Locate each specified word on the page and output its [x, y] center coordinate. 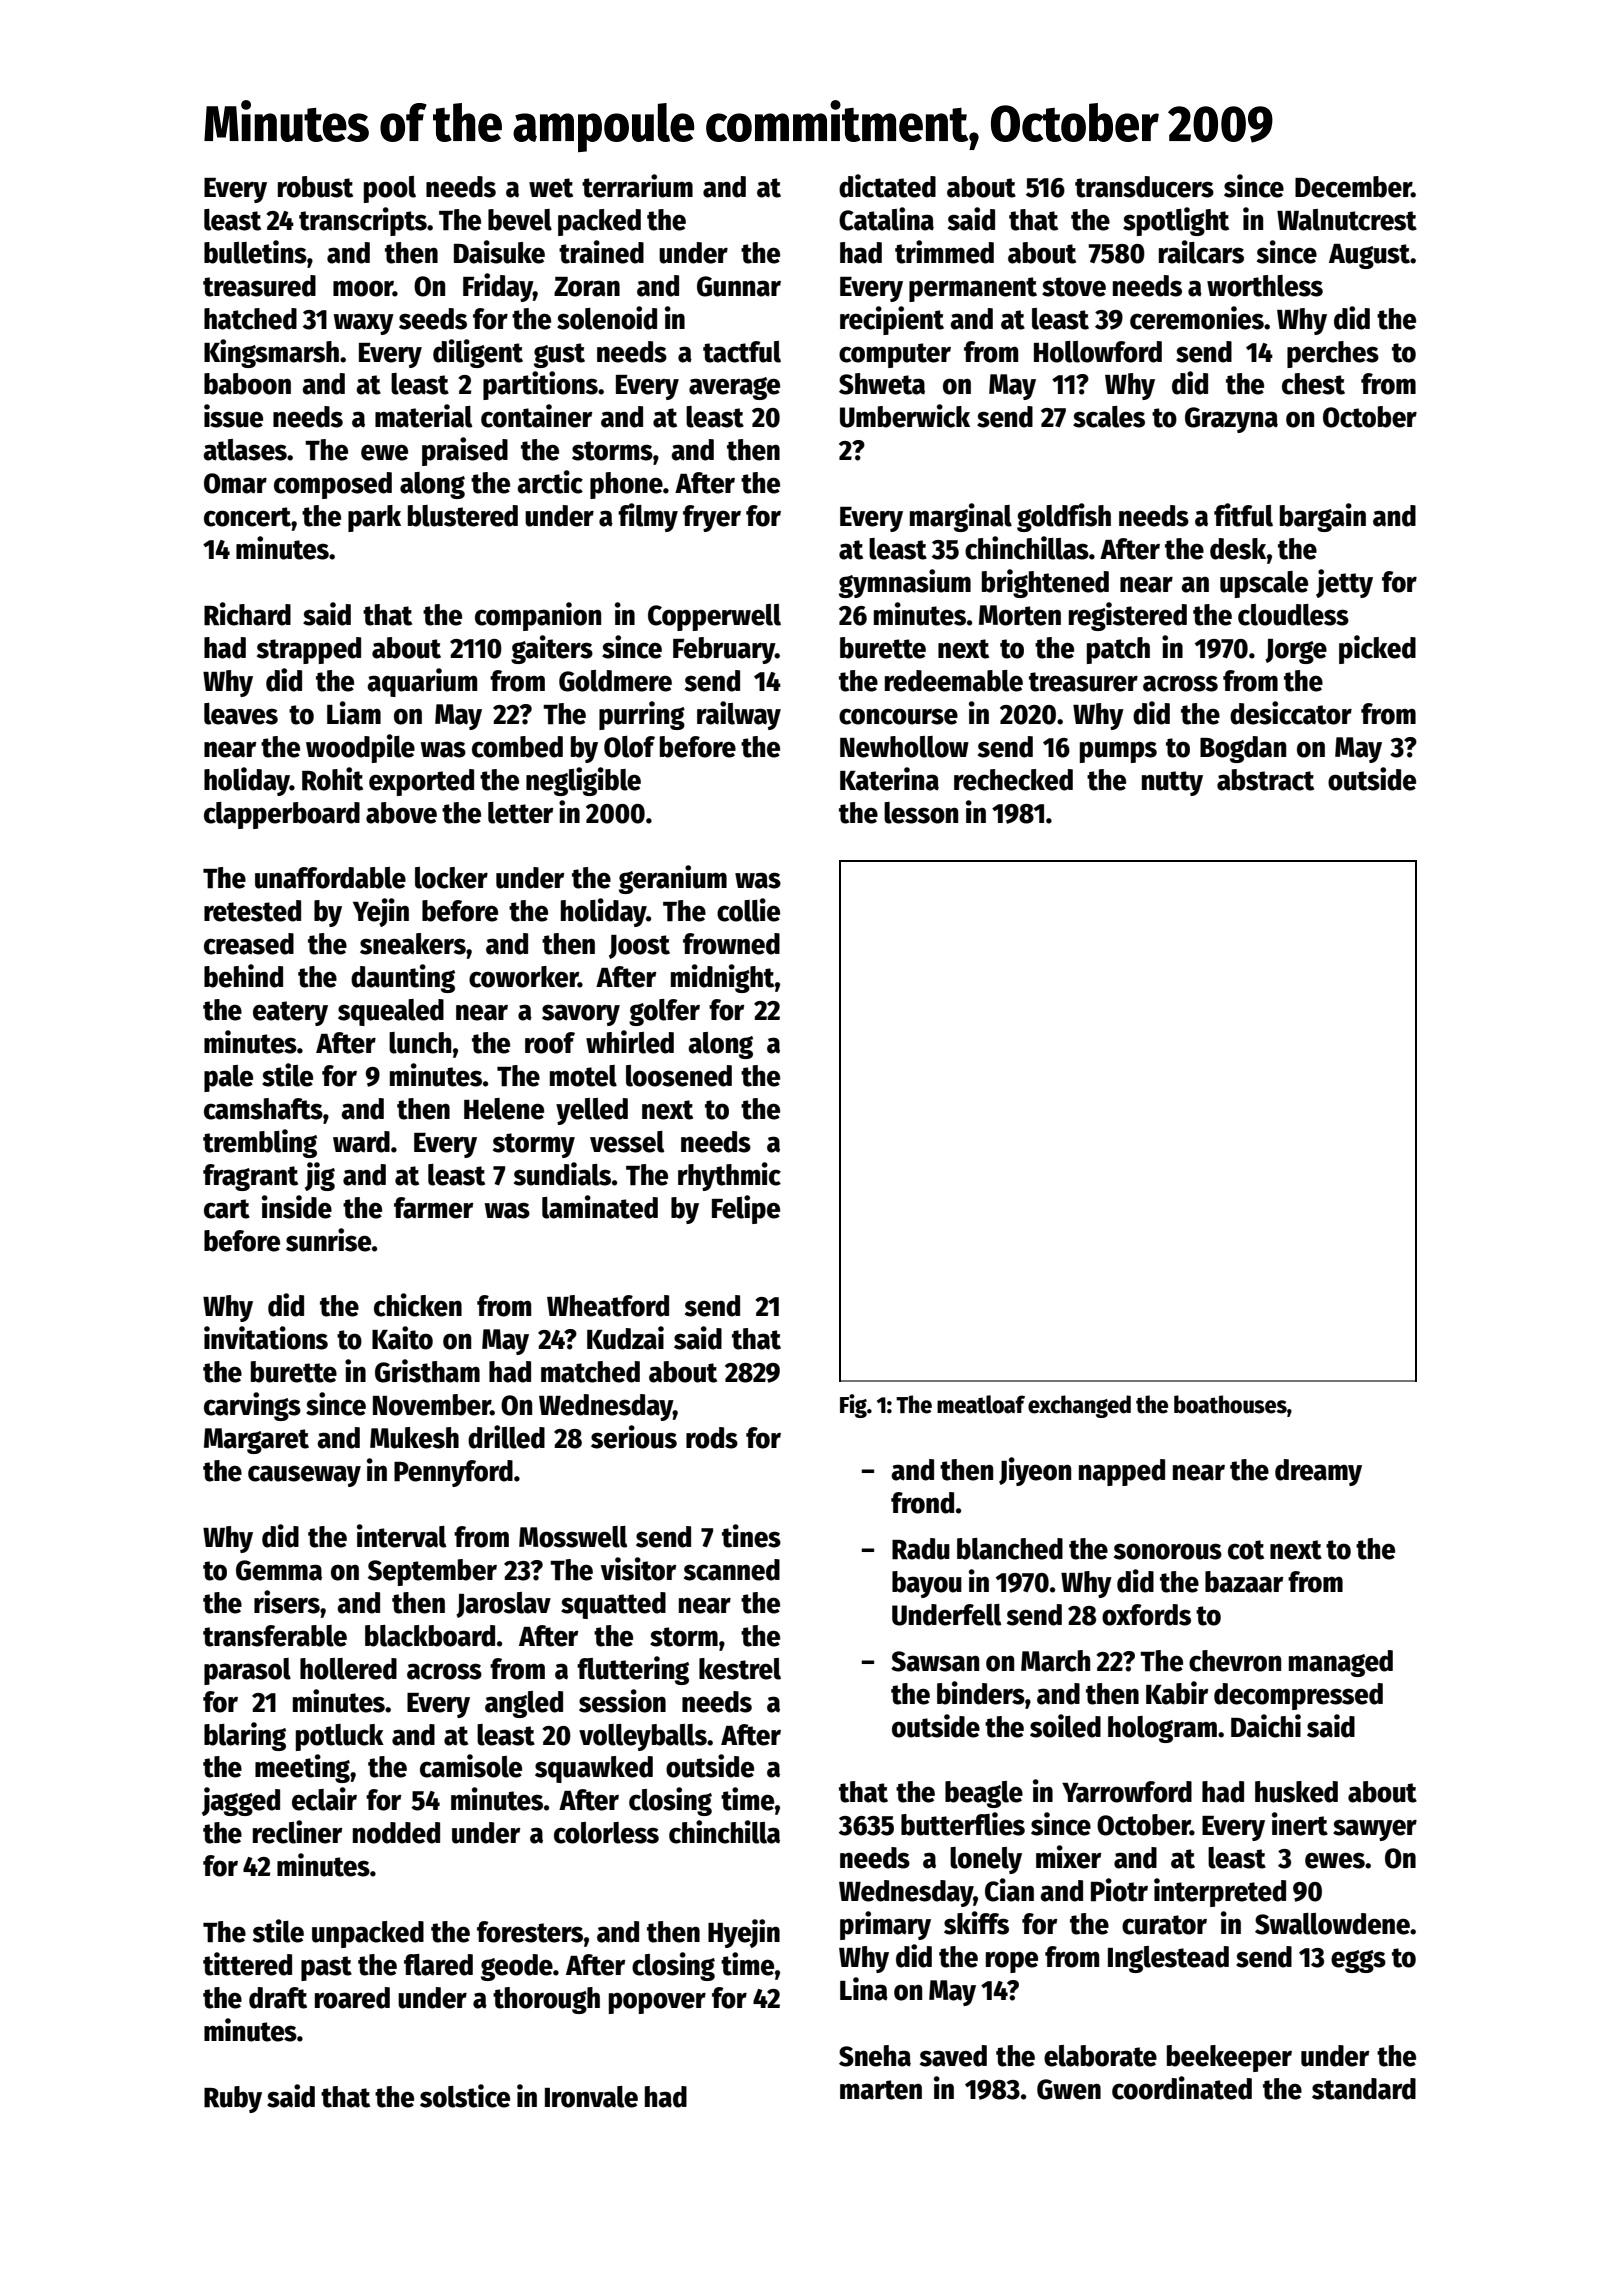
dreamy [1318, 1472]
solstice [465, 2096]
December [1353, 187]
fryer [712, 518]
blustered [463, 516]
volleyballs [643, 1737]
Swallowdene [1332, 1924]
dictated [887, 186]
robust [315, 187]
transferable [275, 1636]
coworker [523, 977]
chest [1313, 384]
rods [712, 1438]
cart [227, 1209]
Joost [639, 947]
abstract [1265, 780]
